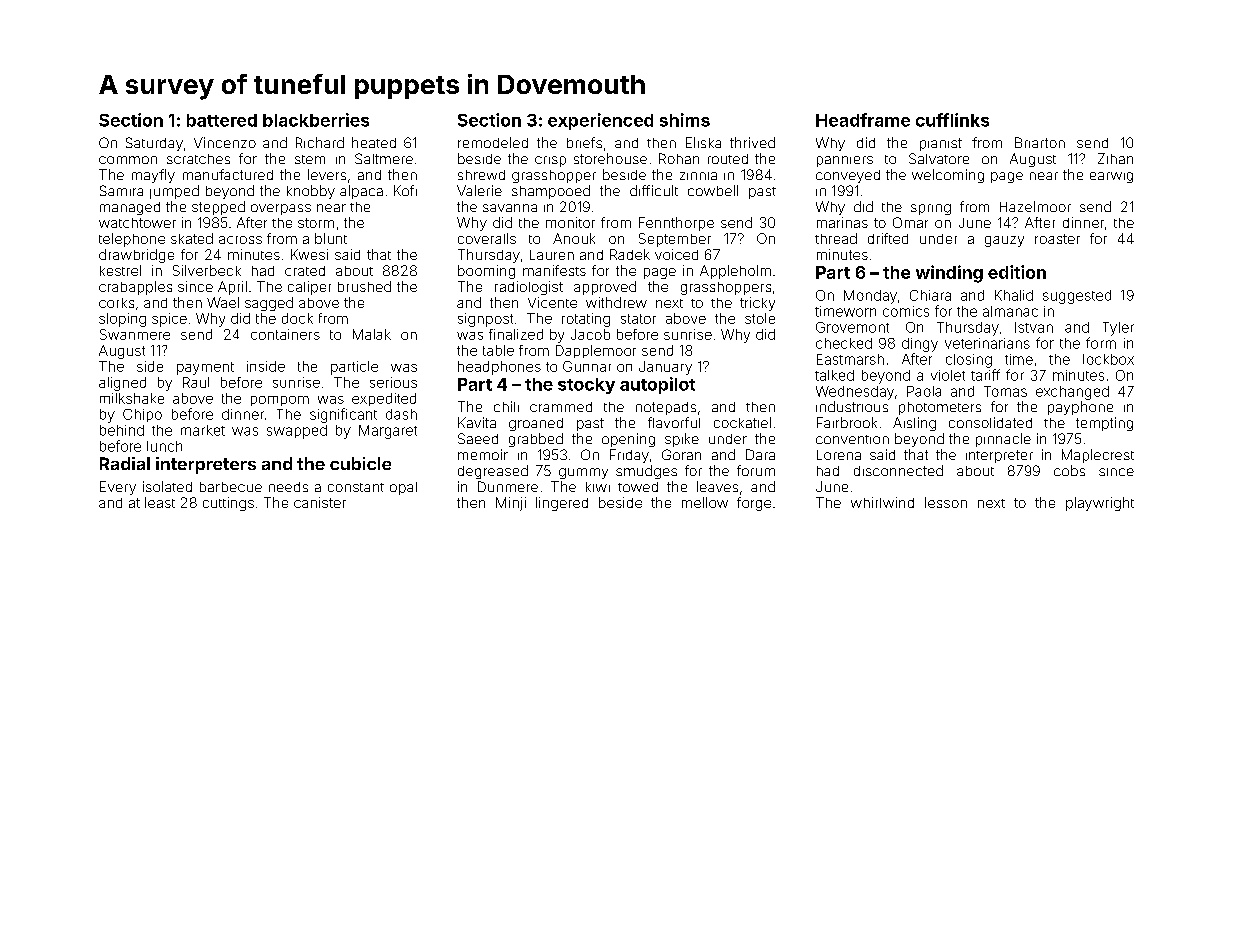 The image size is (1233, 952). What do you see at coordinates (122, 384) in the document?
I see `aligned` at bounding box center [122, 384].
